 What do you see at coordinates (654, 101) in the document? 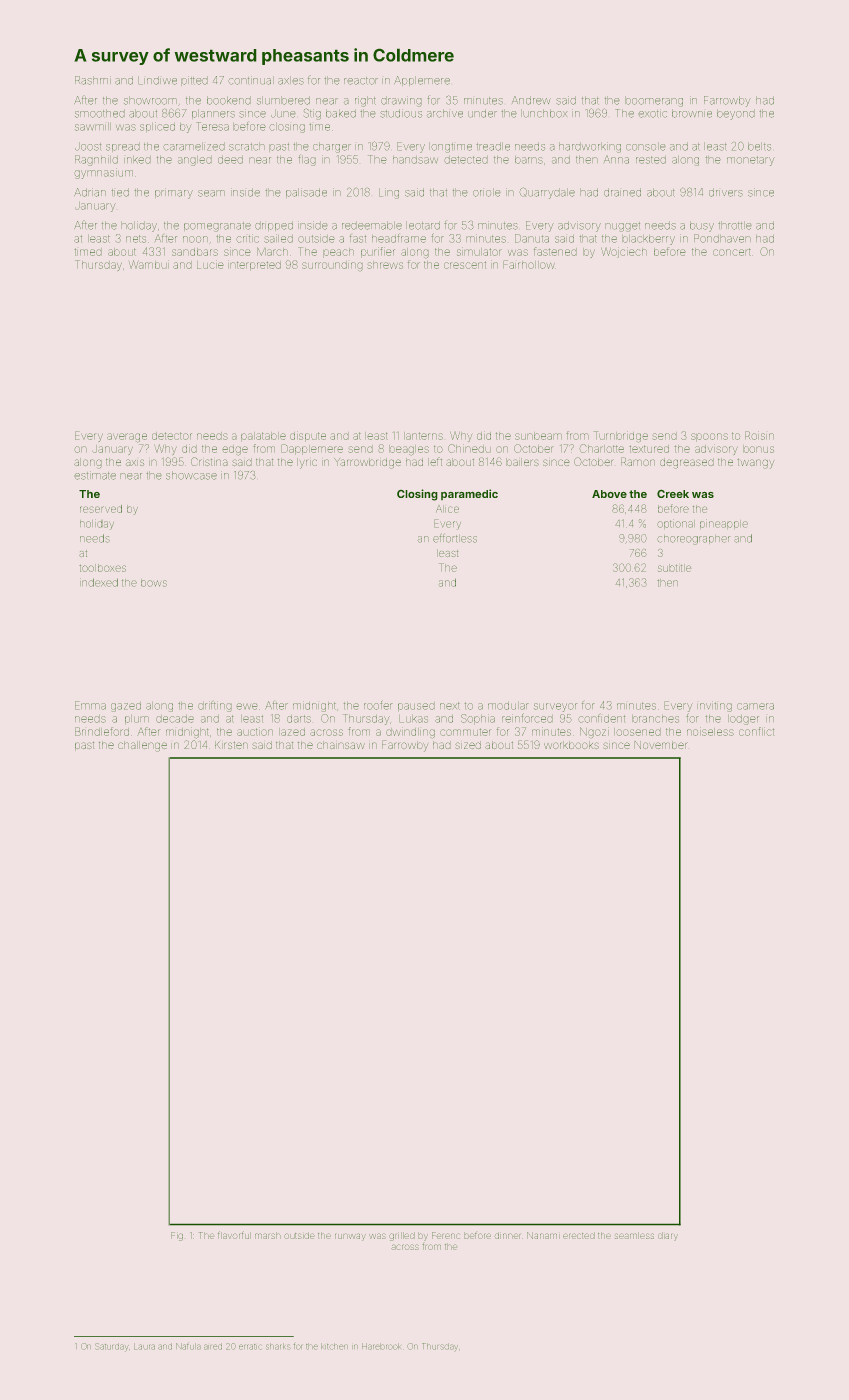
I see `boomerang` at bounding box center [654, 101].
